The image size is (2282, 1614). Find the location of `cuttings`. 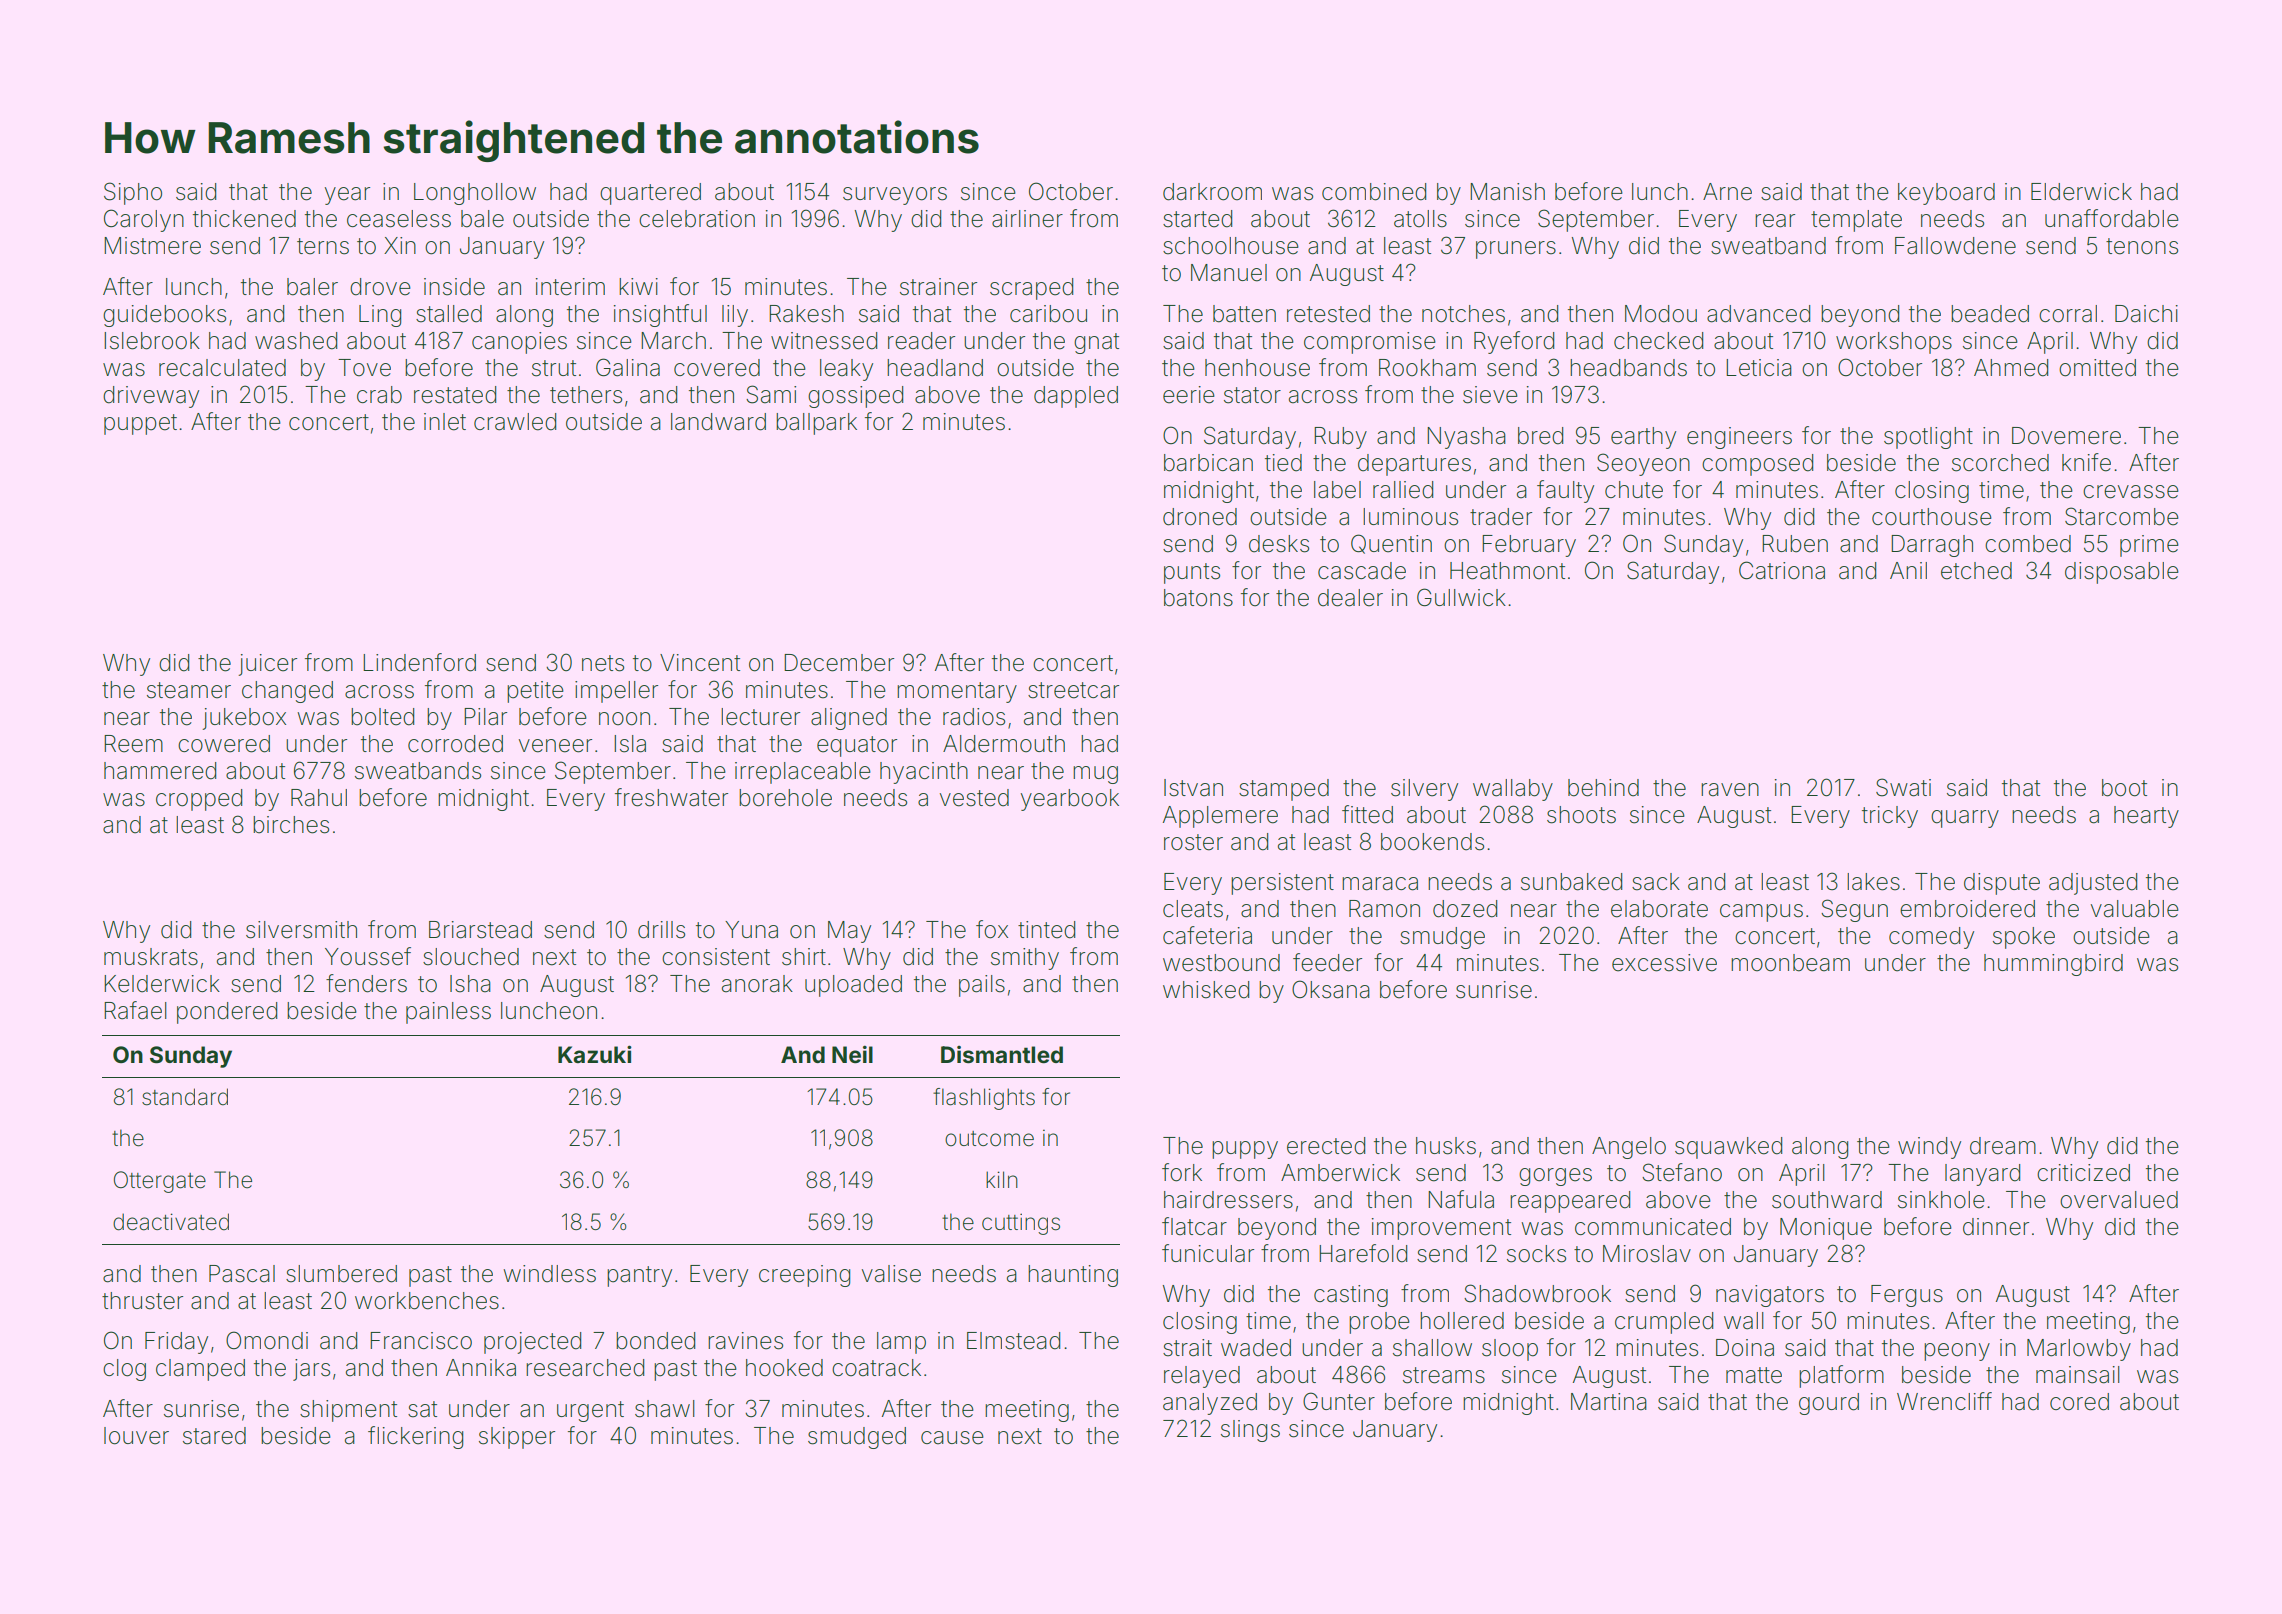

cuttings is located at coordinates (1021, 1224).
